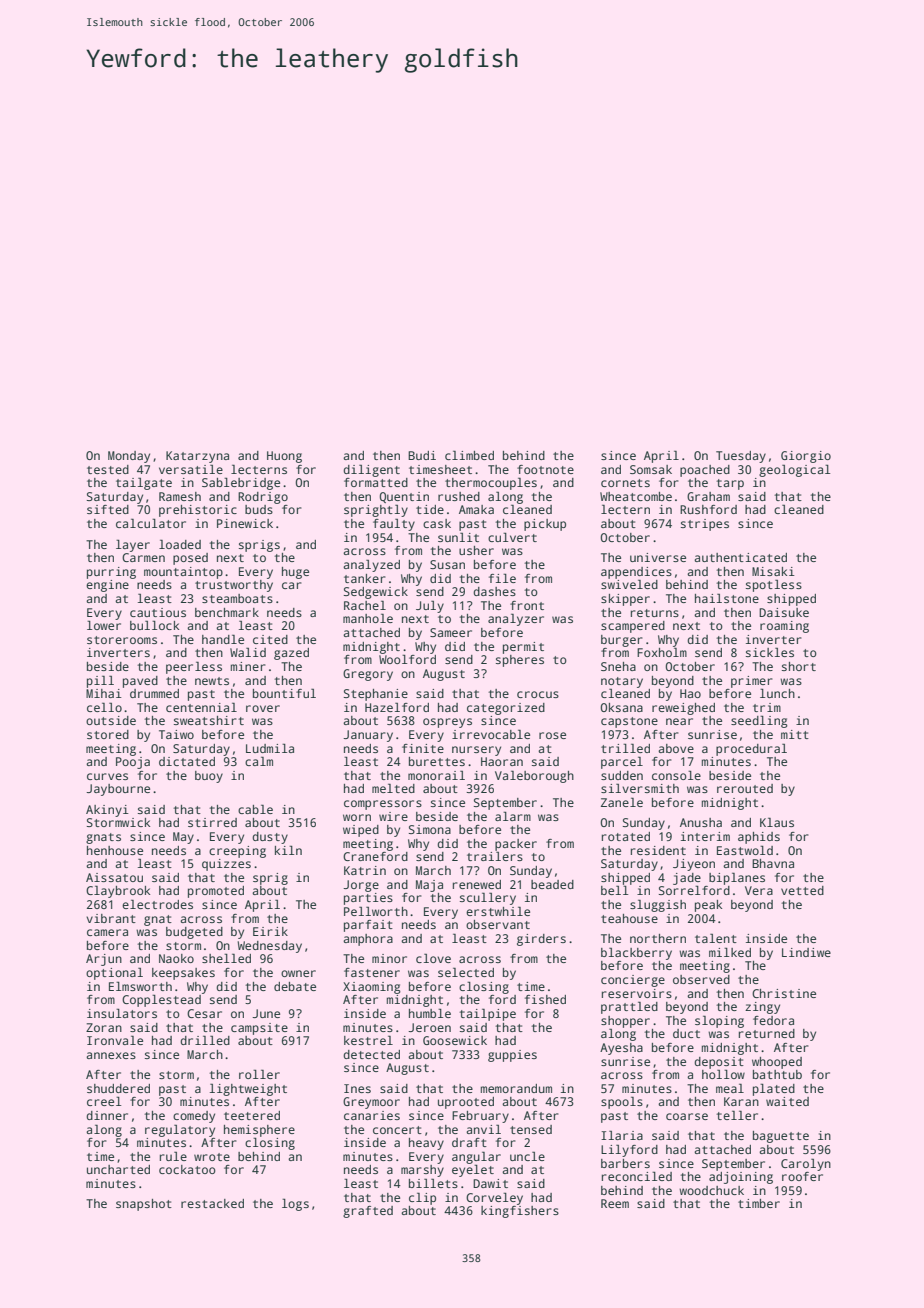  Describe the element at coordinates (368, 675) in the document. I see `Gregory` at that location.
